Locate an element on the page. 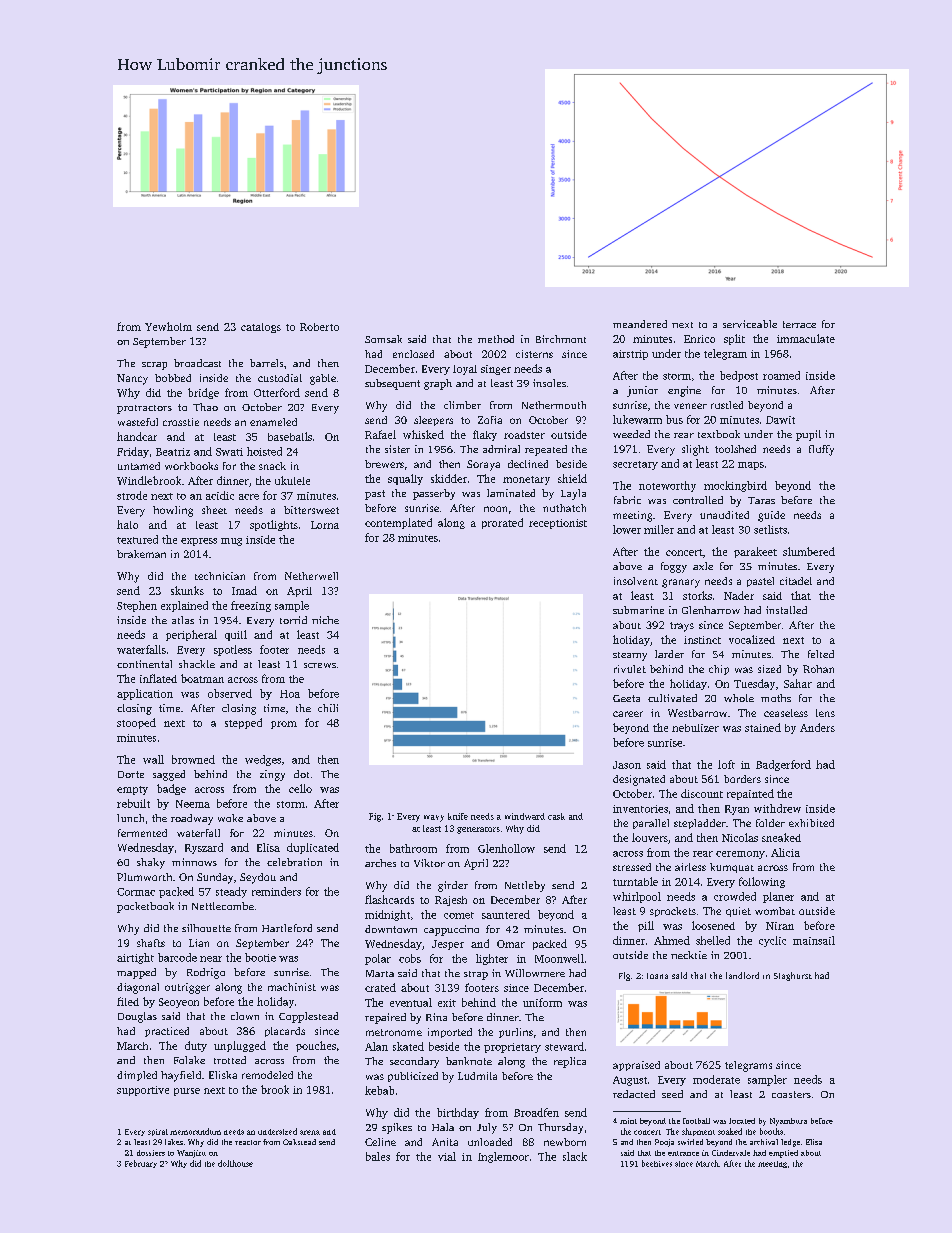 This page has height=1233, width=952. Ioana is located at coordinates (657, 976).
